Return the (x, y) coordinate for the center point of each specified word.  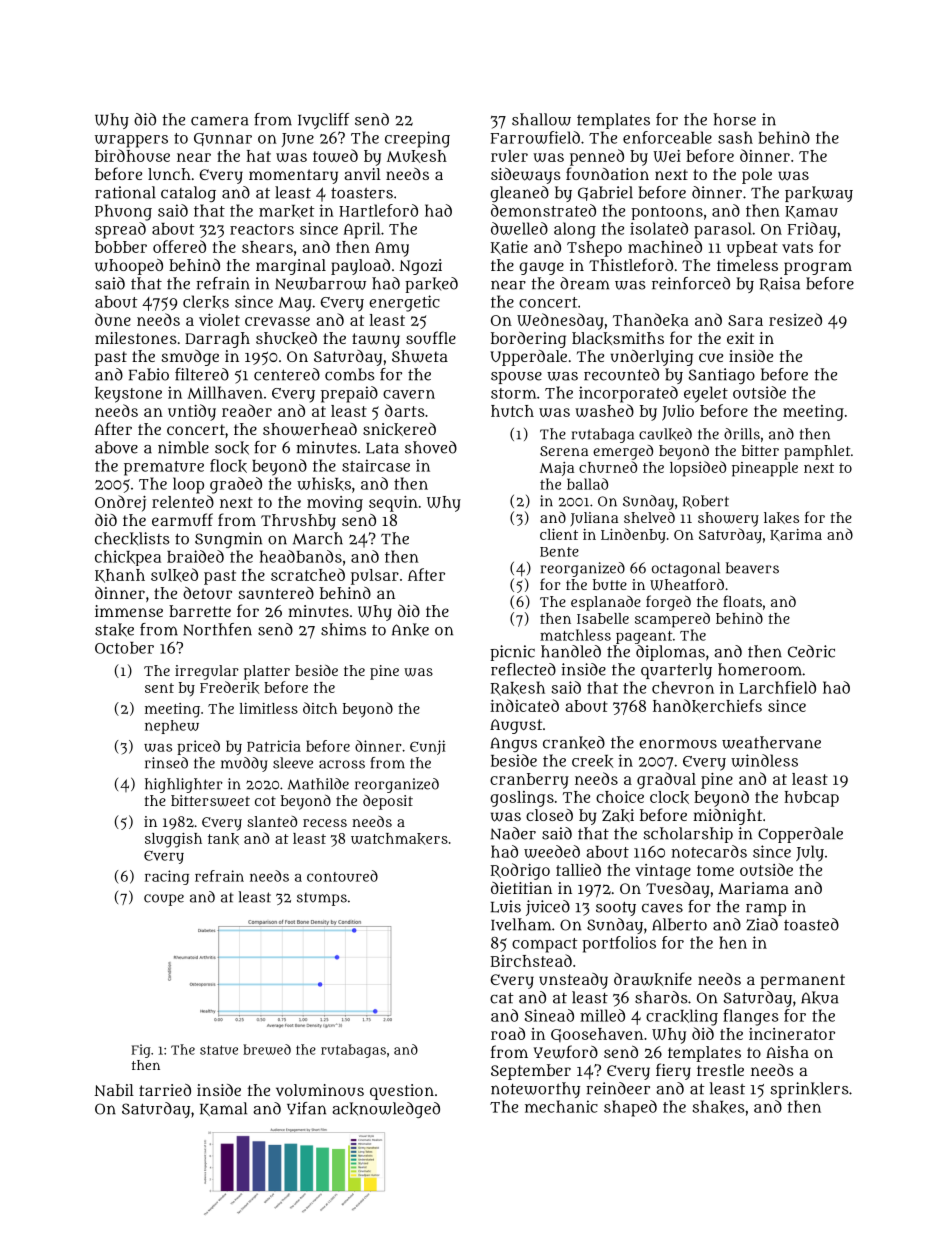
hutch (512, 411)
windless (764, 760)
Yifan (306, 1108)
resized (795, 319)
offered (179, 246)
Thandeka (651, 320)
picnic (512, 653)
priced (198, 747)
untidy (192, 412)
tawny (376, 340)
